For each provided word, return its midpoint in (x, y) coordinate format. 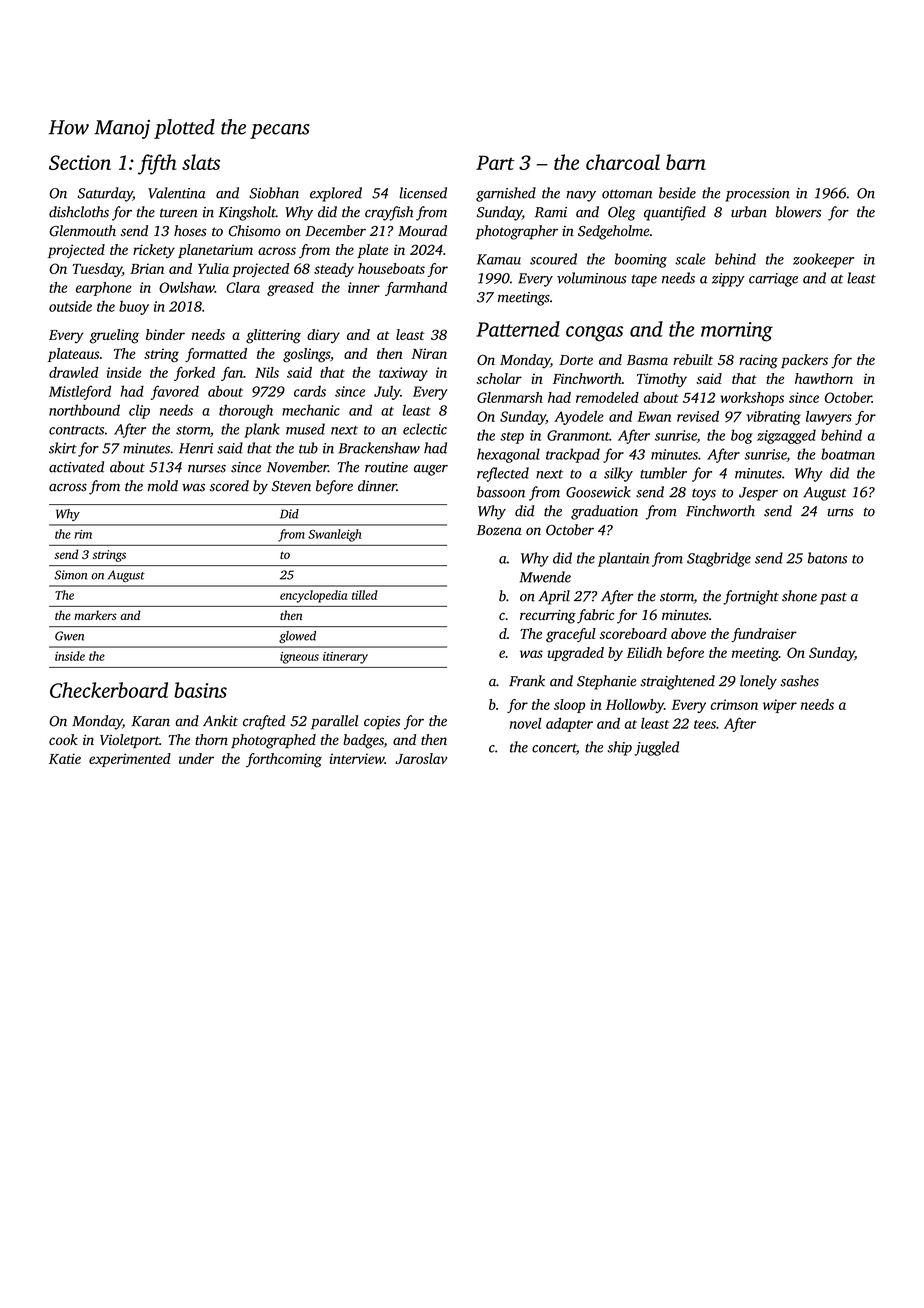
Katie (65, 758)
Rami (551, 212)
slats (201, 162)
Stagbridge (719, 559)
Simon (70, 575)
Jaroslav (421, 758)
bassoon (501, 492)
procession (757, 195)
